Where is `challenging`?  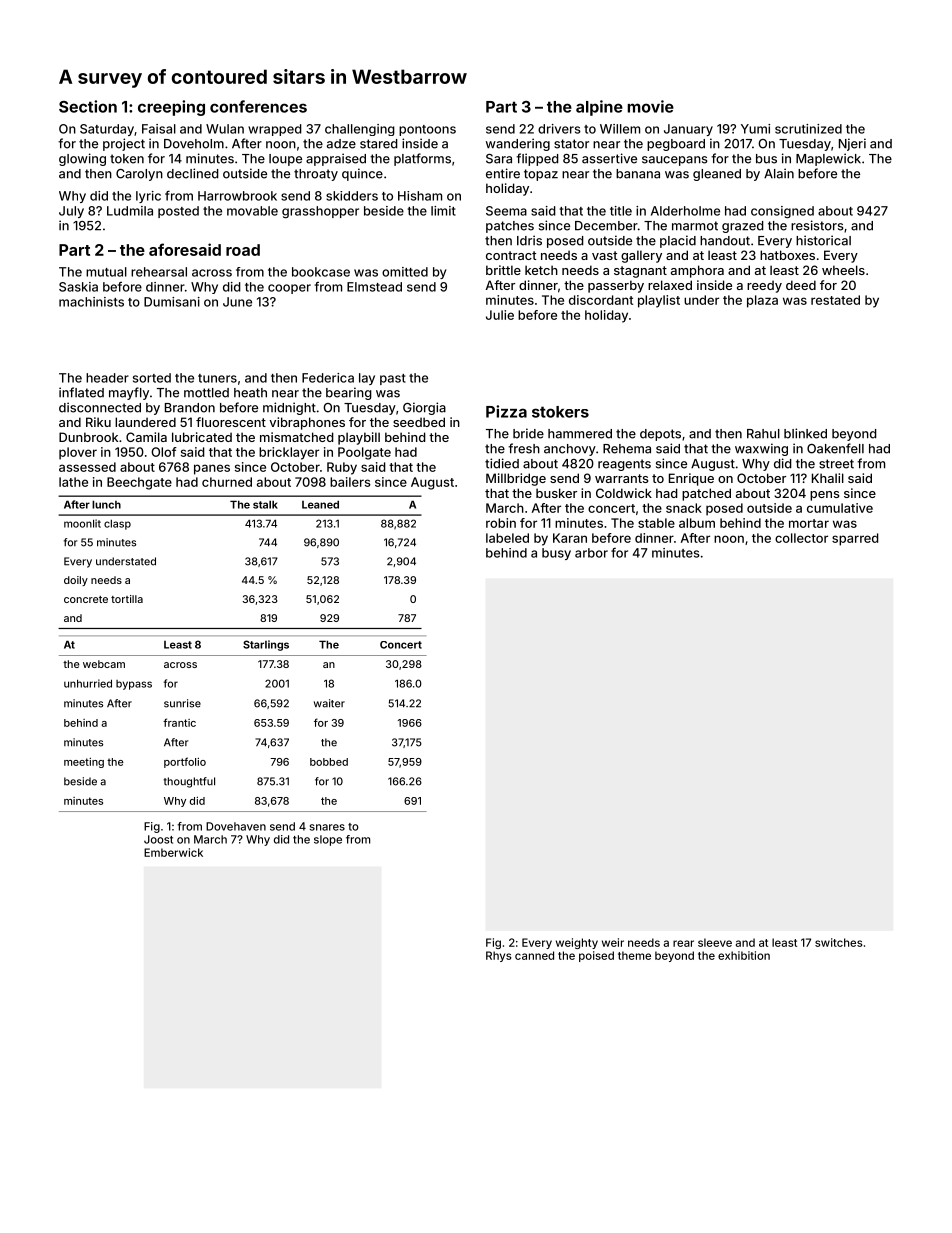 challenging is located at coordinates (360, 130).
